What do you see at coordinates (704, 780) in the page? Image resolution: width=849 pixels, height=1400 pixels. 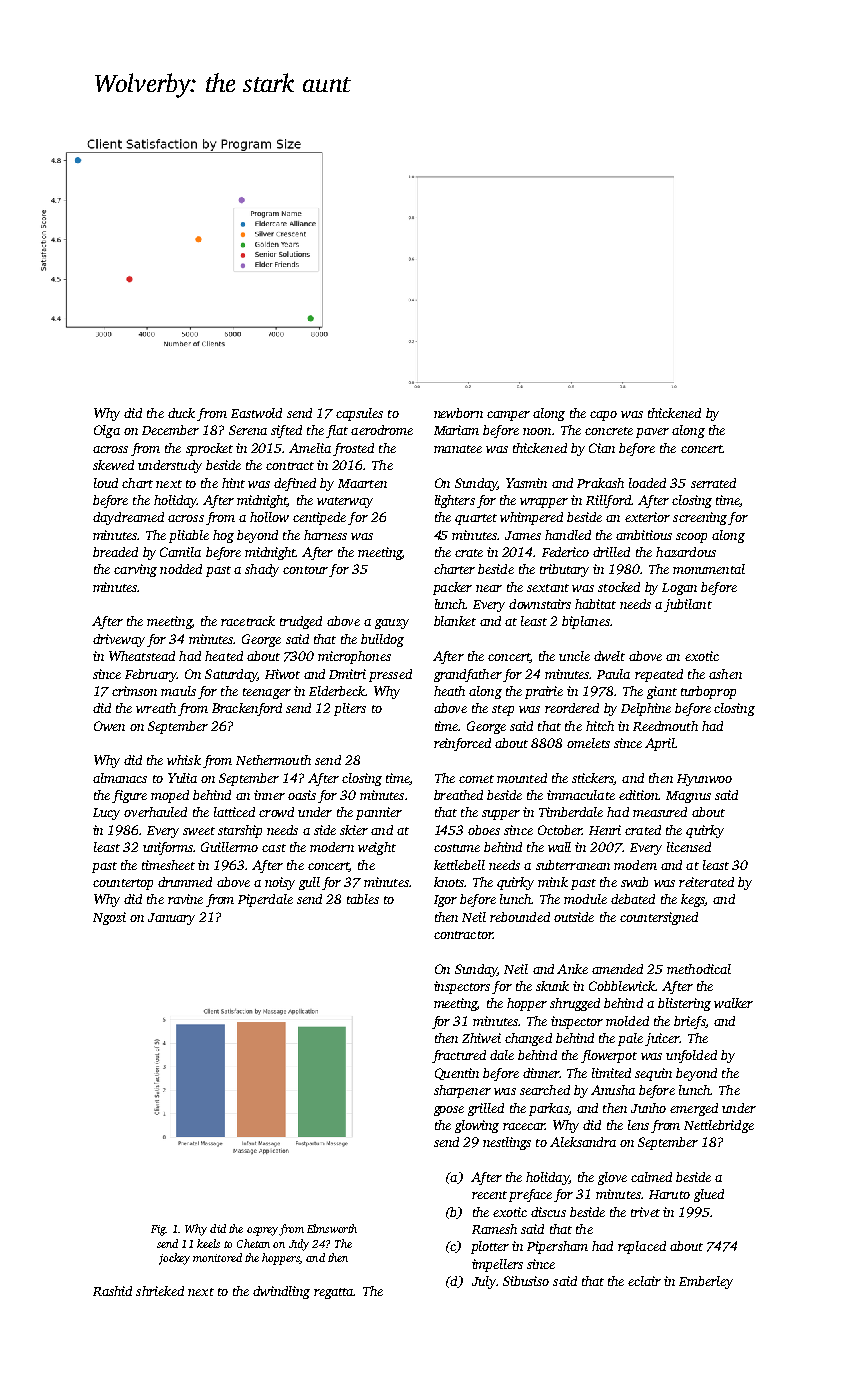 I see `Hyunwoo` at bounding box center [704, 780].
